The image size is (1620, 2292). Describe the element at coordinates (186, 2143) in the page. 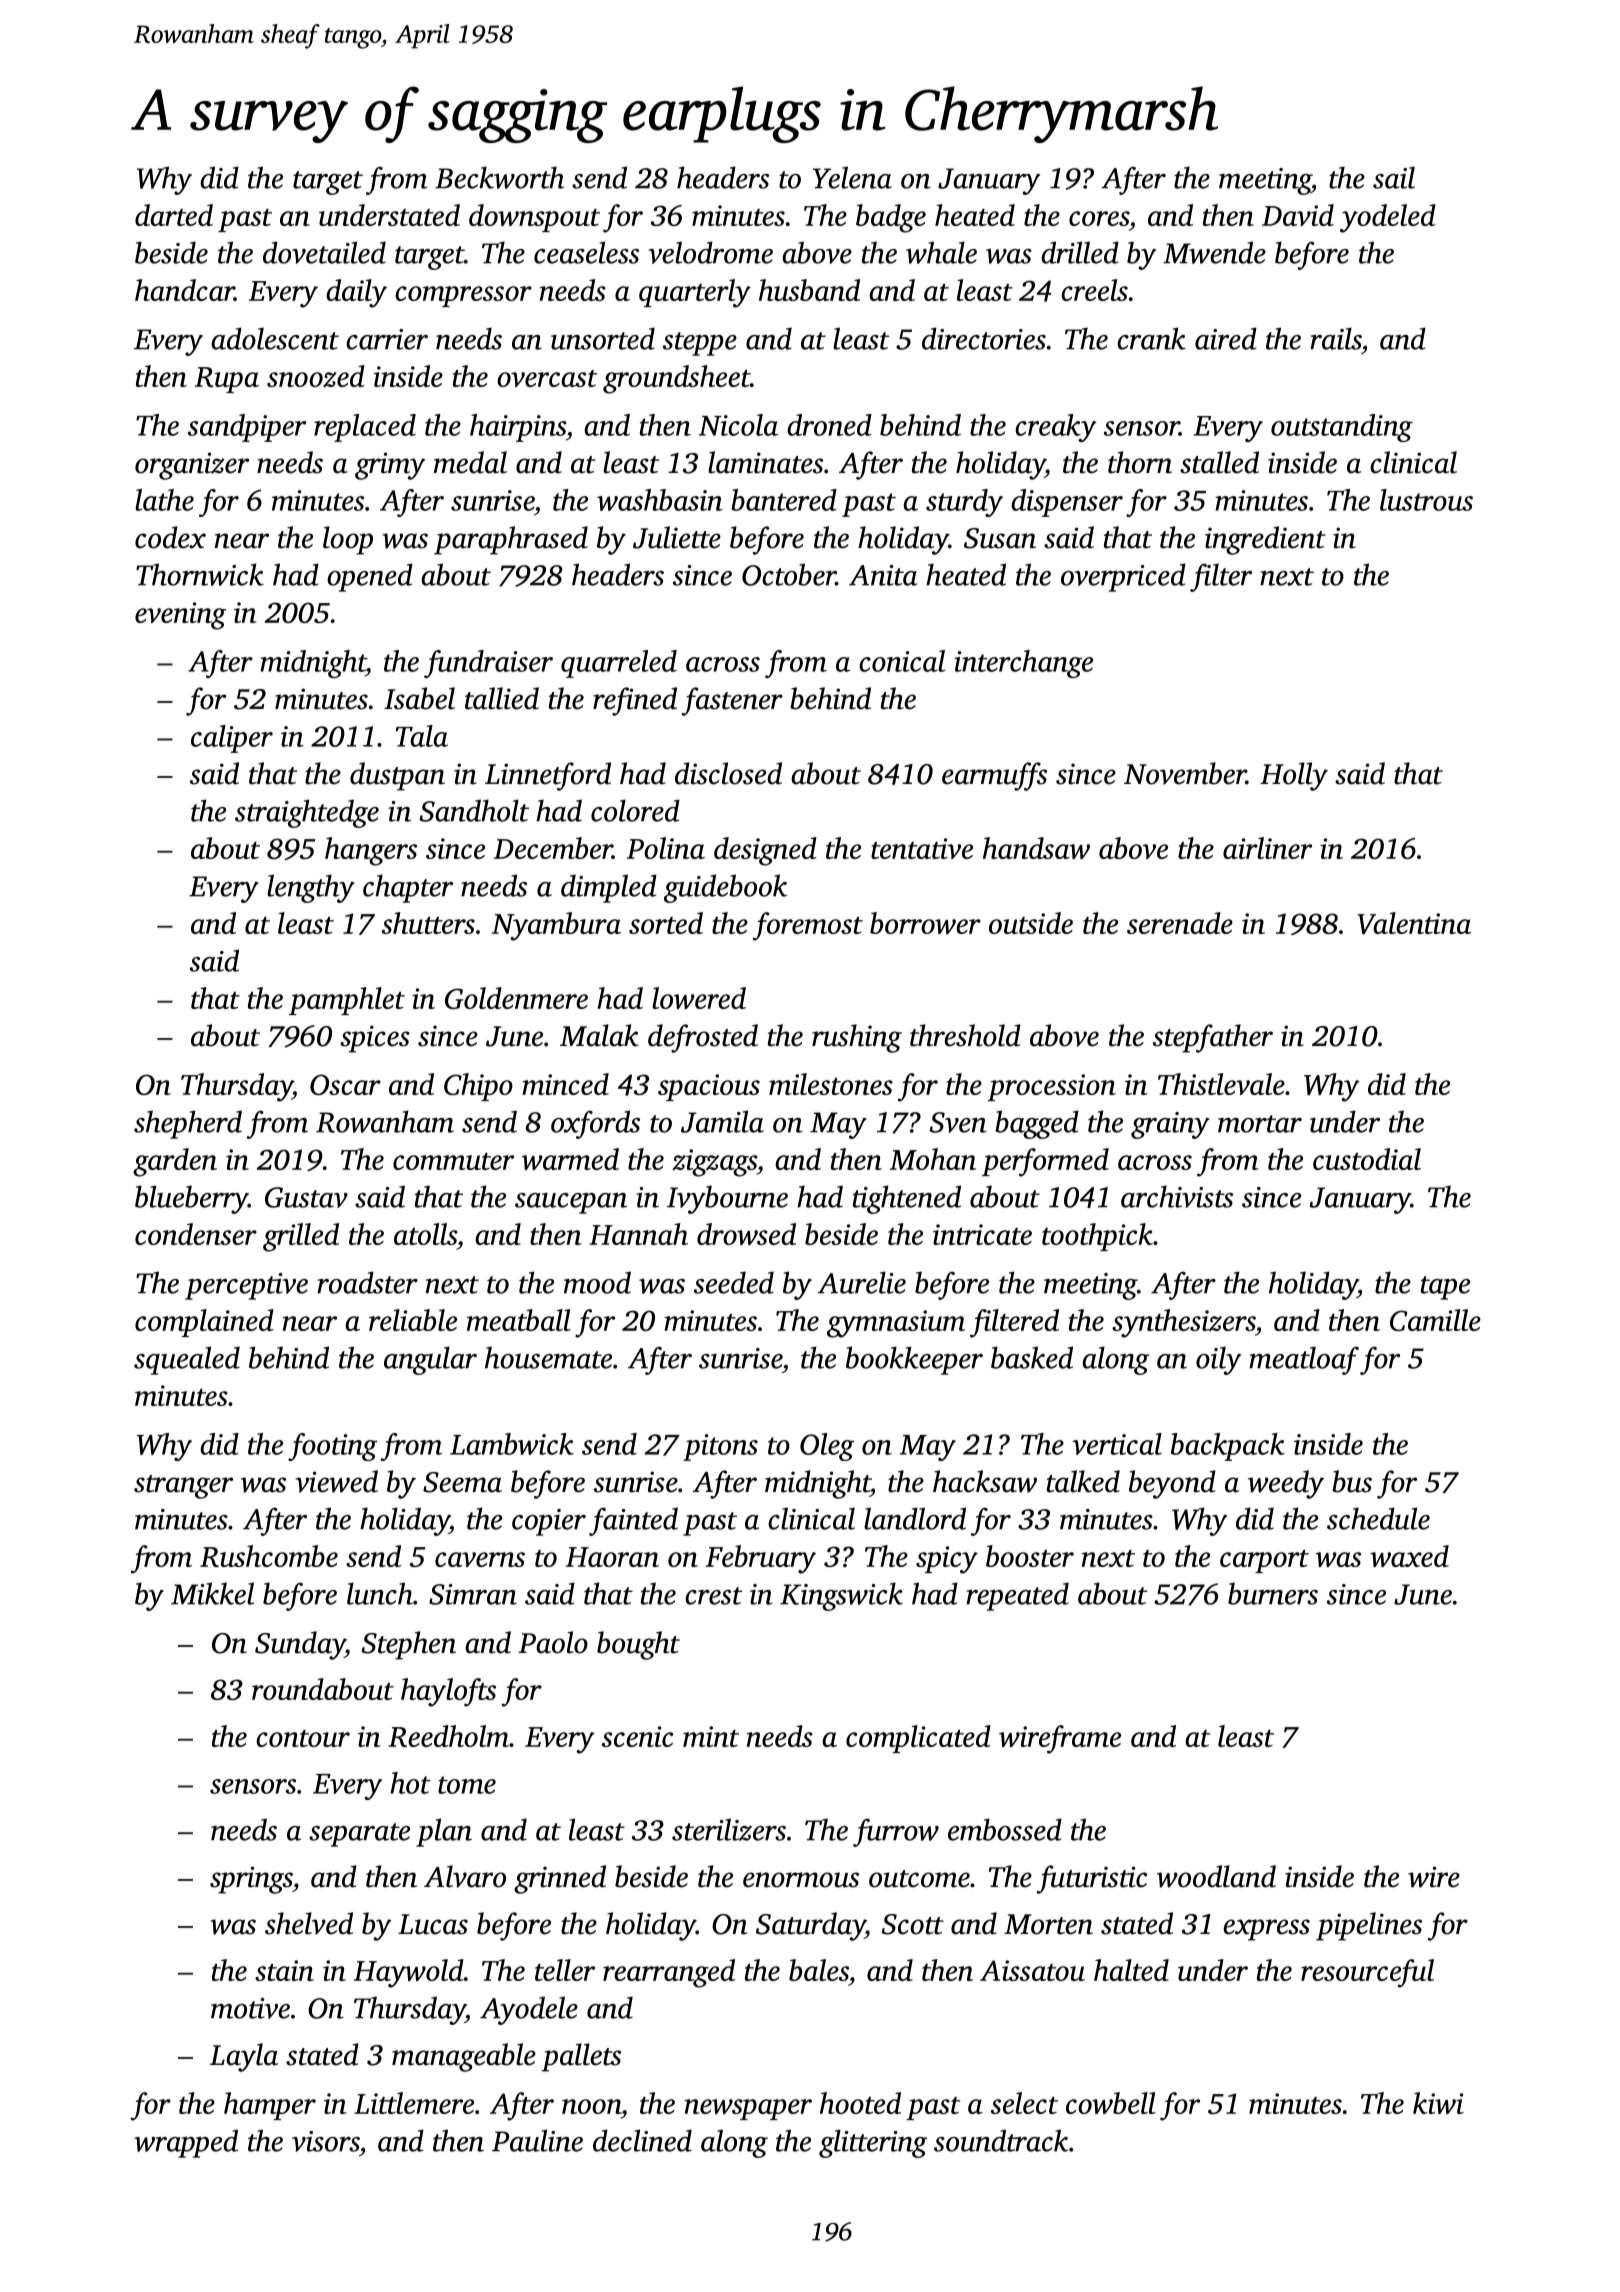

I see `wrapped` at that location.
